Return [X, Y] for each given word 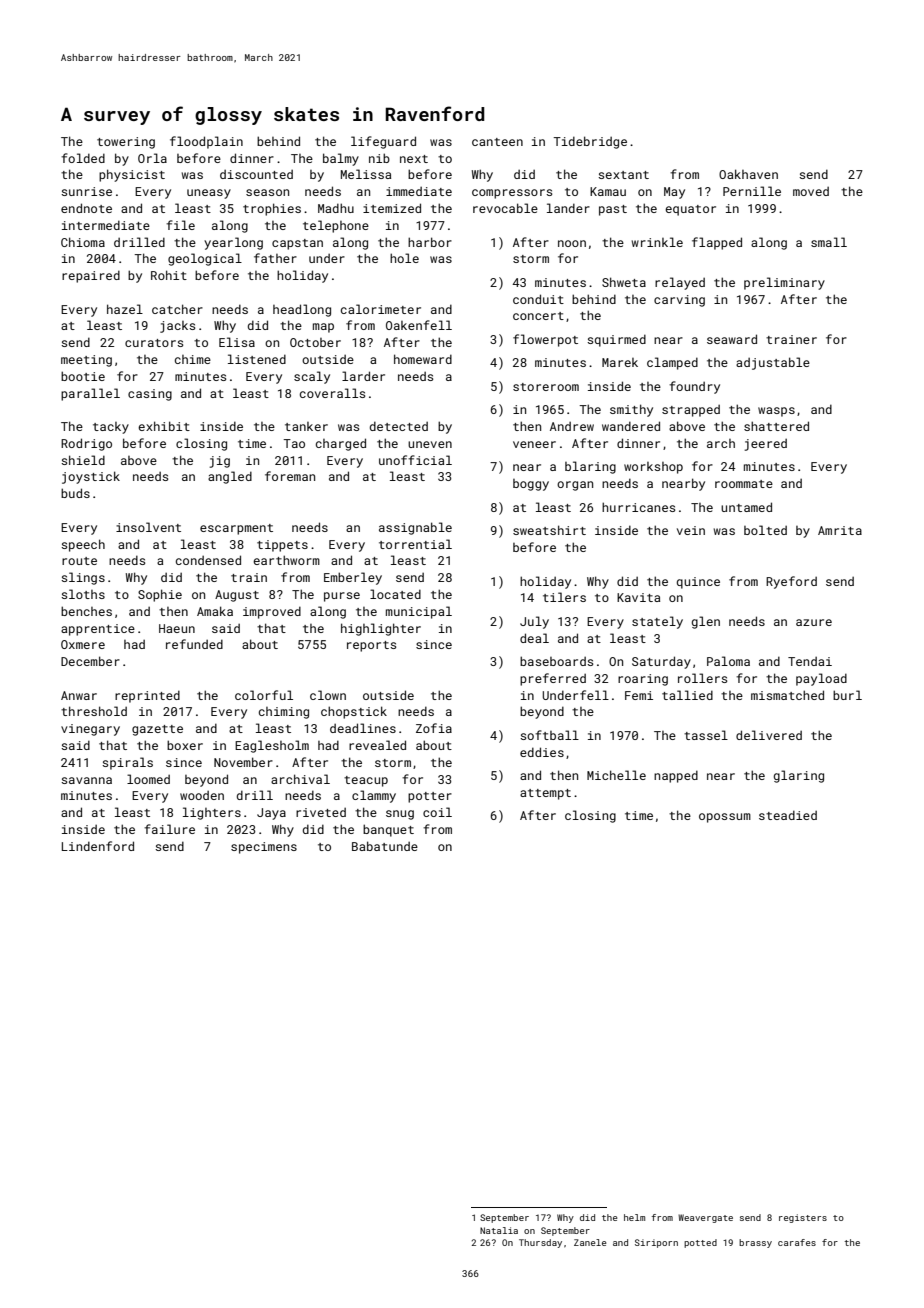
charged [341, 444]
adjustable [773, 363]
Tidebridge [590, 142]
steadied [788, 815]
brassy [755, 1243]
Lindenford [98, 846]
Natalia [499, 1230]
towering [126, 143]
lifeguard [383, 142]
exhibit [164, 426]
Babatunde [385, 846]
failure [169, 829]
